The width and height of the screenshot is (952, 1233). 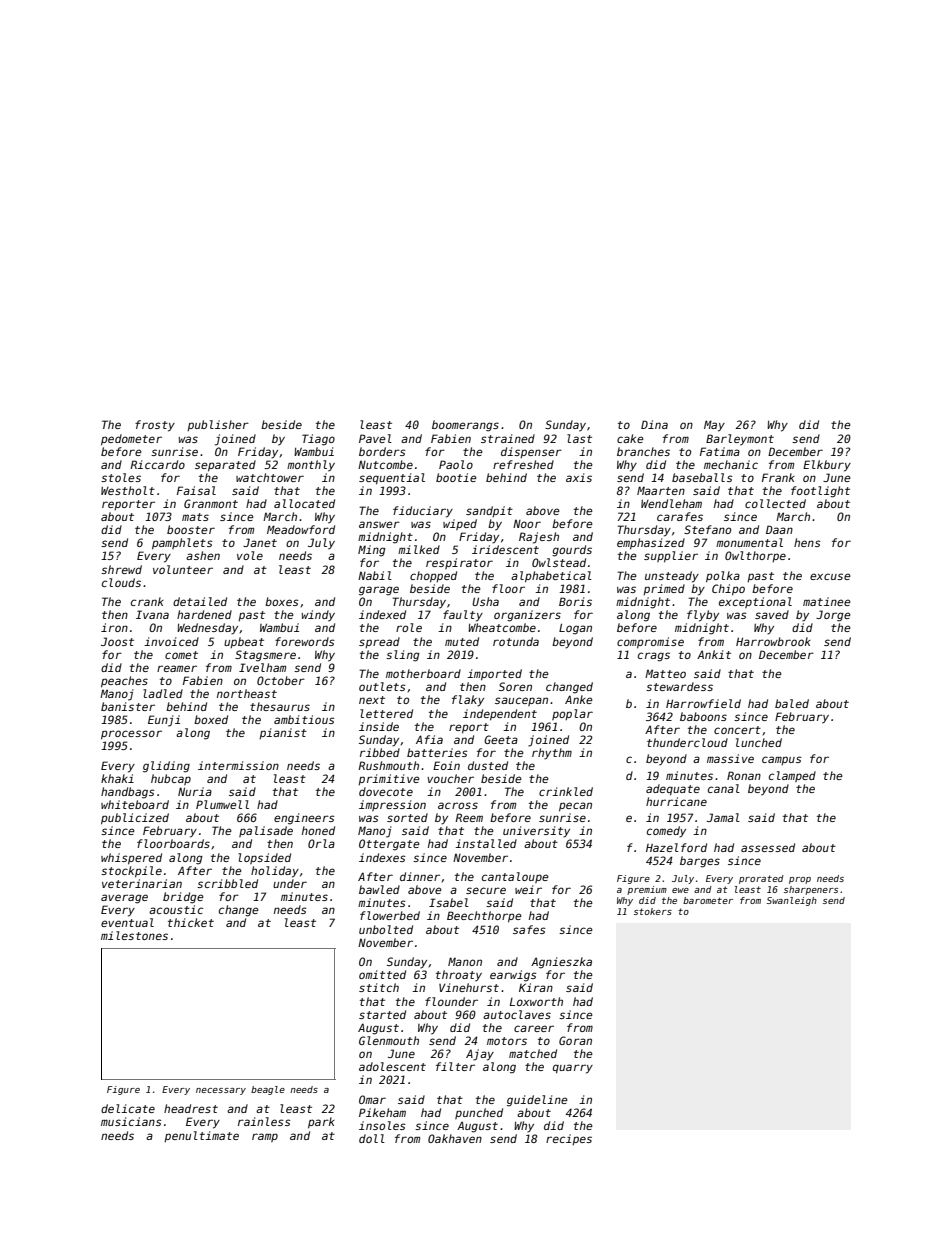 I want to click on Dina, so click(x=654, y=424).
